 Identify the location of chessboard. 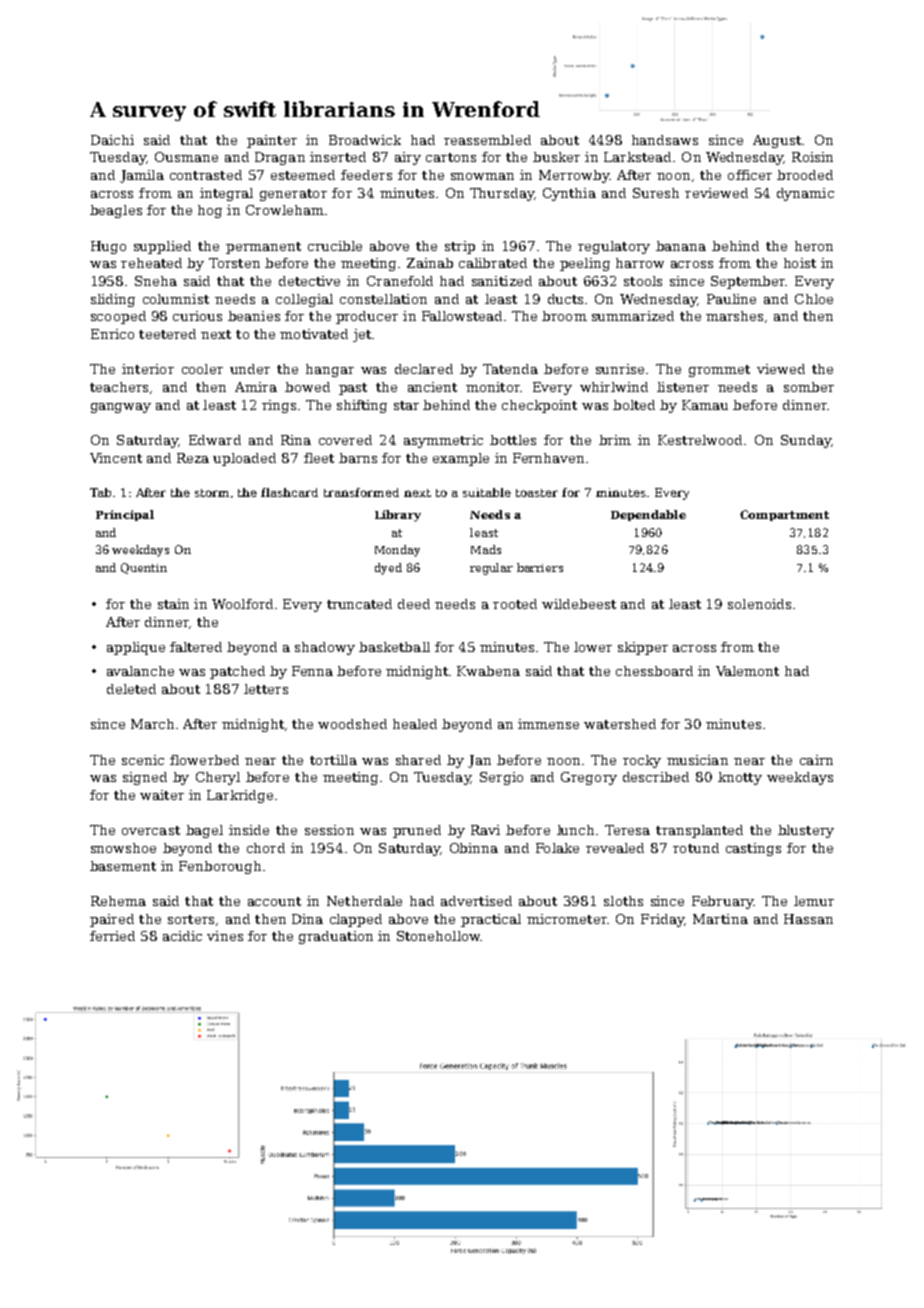
(654, 671).
